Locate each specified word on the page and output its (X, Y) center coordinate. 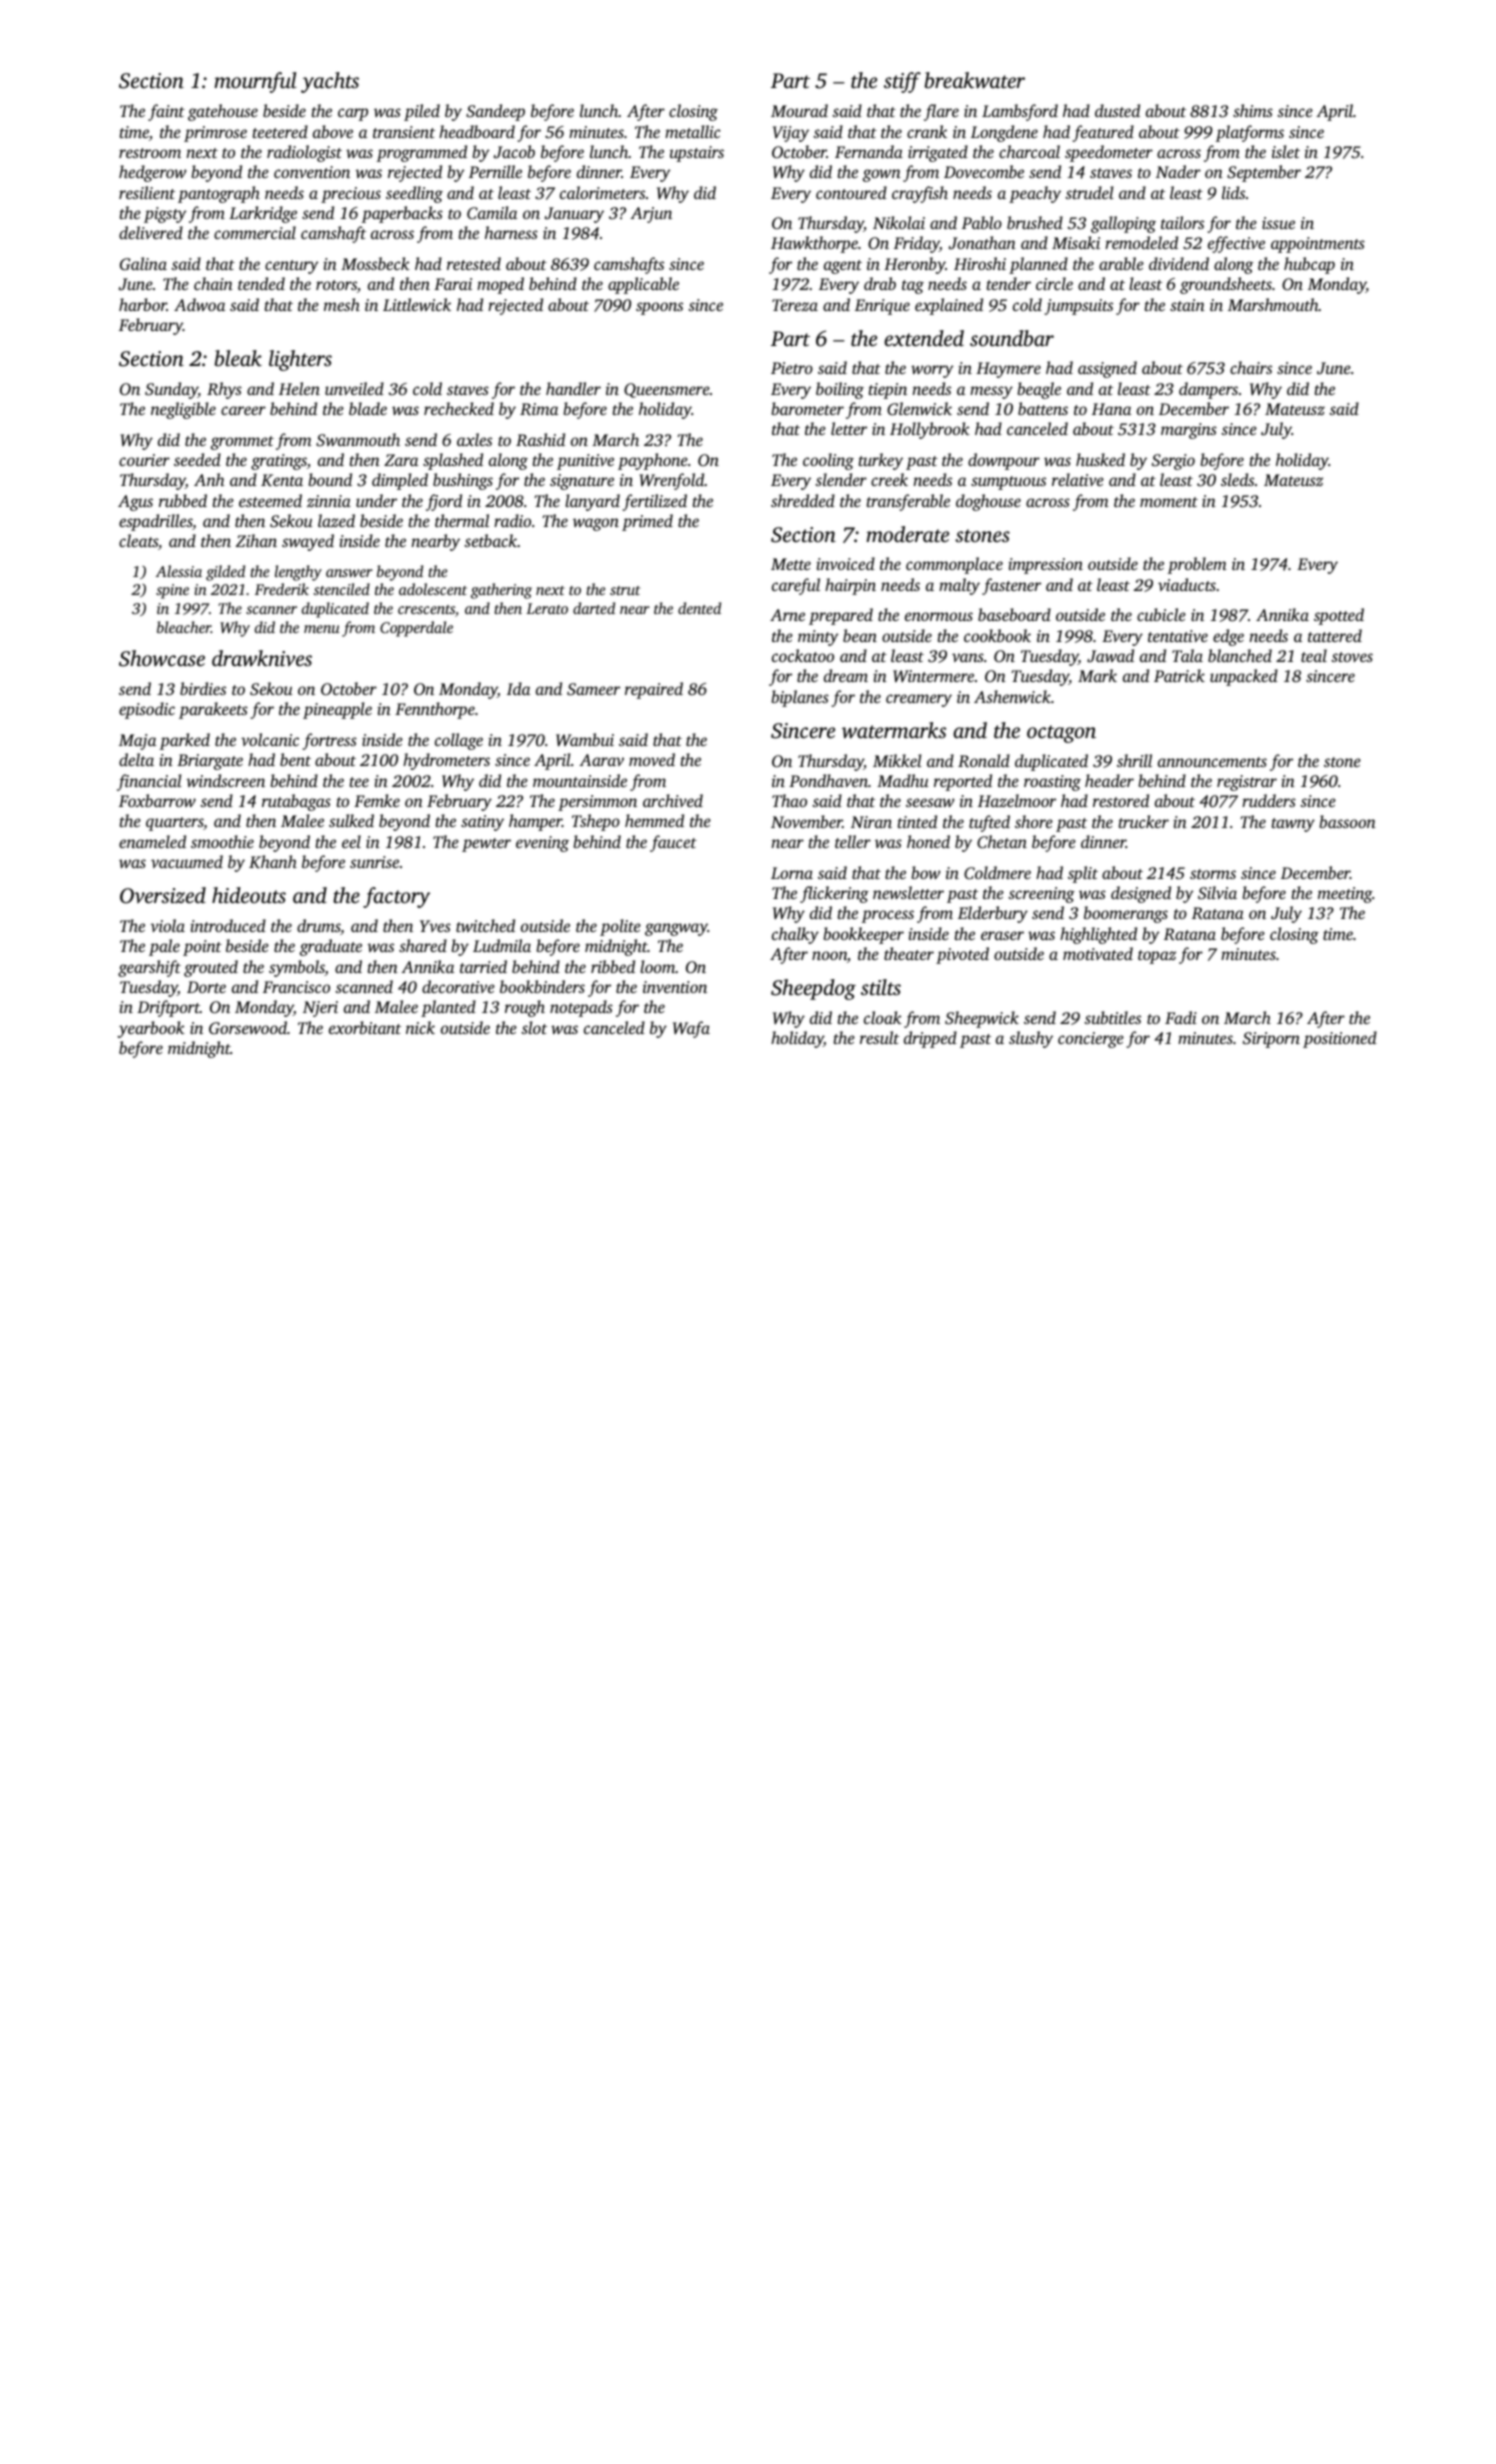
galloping (1123, 224)
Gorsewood (248, 1027)
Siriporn (1271, 1040)
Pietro (792, 368)
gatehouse (223, 112)
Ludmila (502, 945)
